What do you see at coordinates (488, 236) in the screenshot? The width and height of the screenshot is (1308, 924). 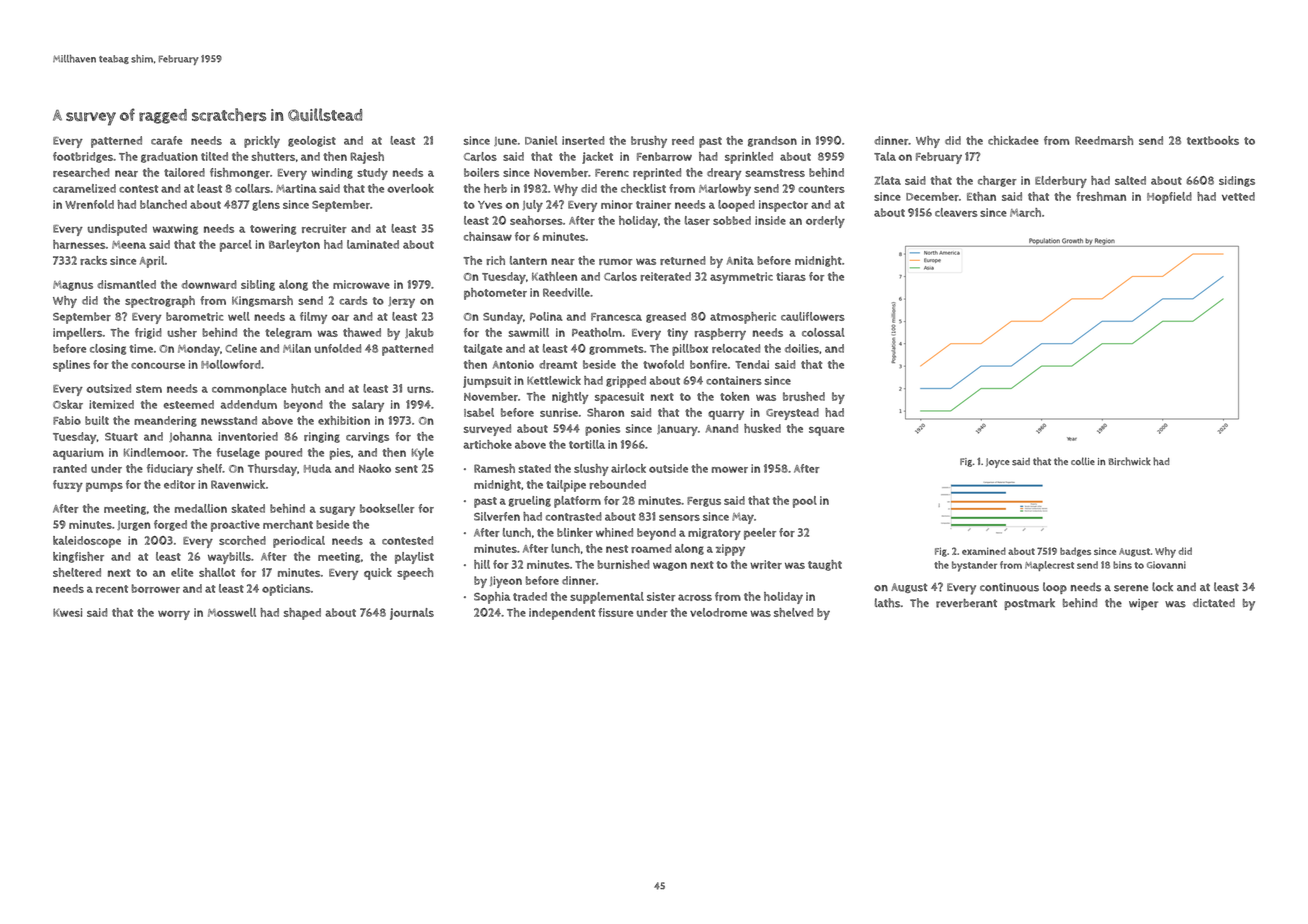 I see `chainsaw` at bounding box center [488, 236].
